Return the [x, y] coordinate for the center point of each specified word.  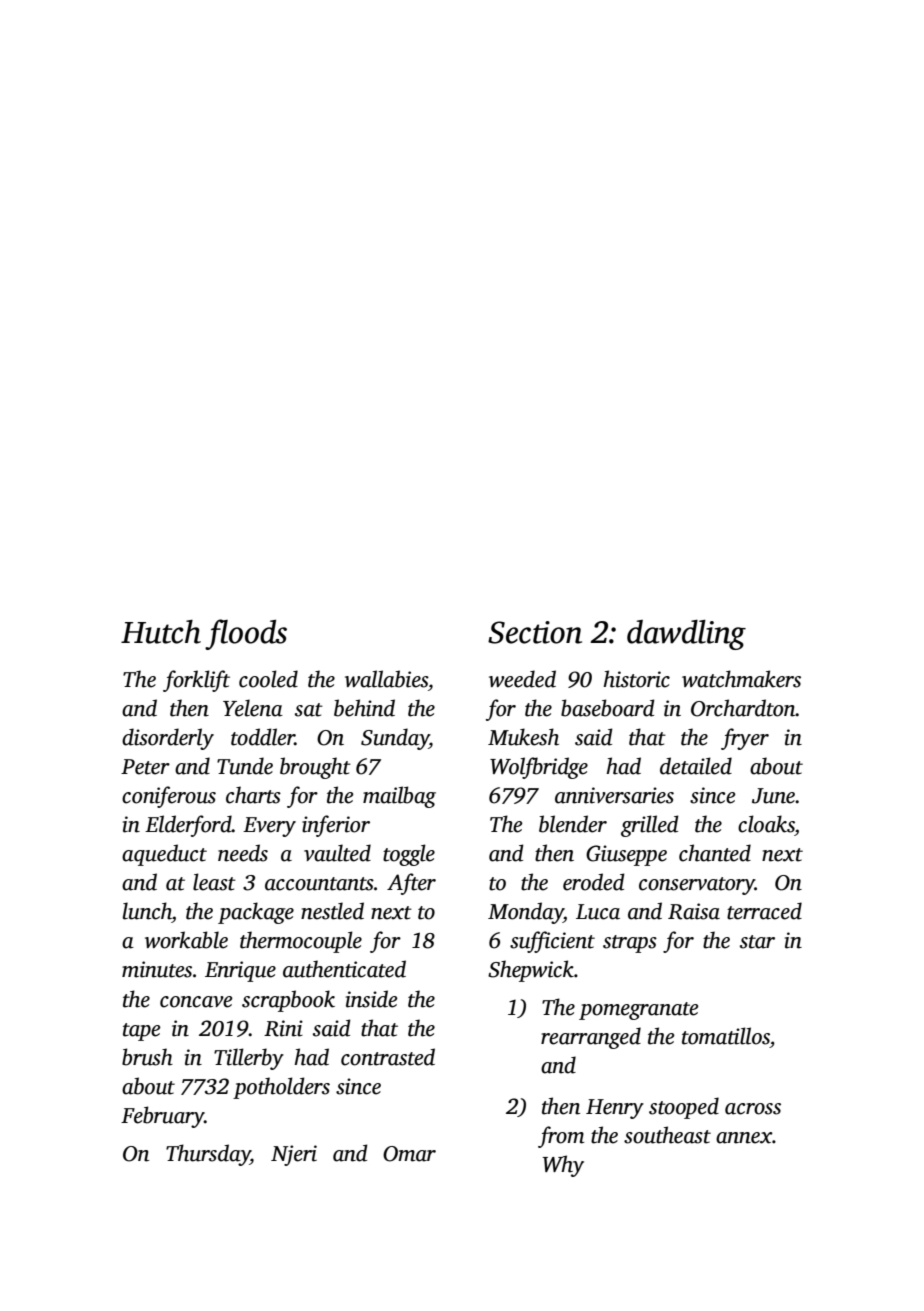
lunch [147, 911]
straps [630, 944]
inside [371, 999]
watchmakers [741, 679]
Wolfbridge [539, 768]
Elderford [188, 826]
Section [535, 632]
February [162, 1117]
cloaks [766, 824]
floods [246, 634]
